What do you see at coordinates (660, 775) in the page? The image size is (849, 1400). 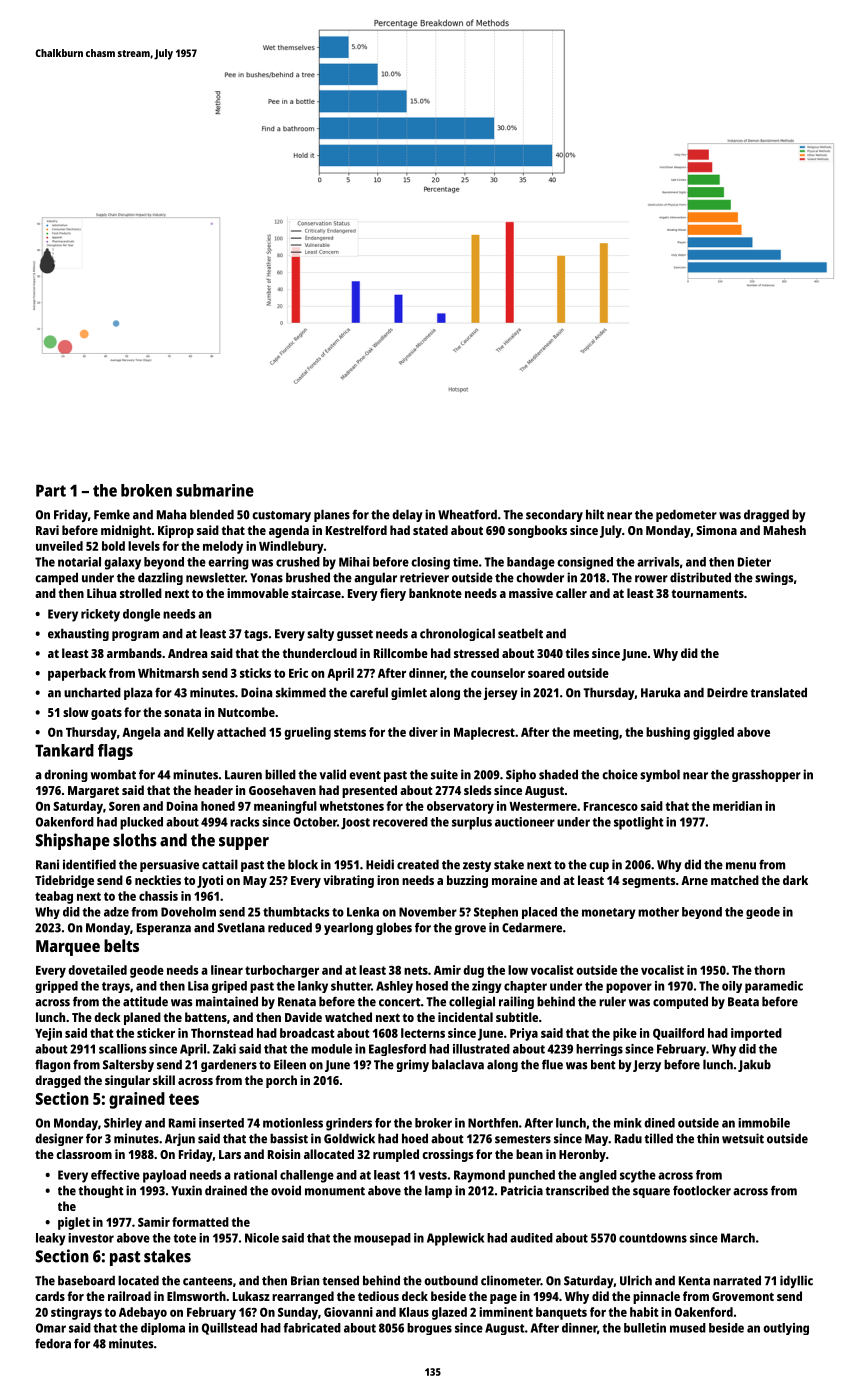 I see `symbol` at bounding box center [660, 775].
